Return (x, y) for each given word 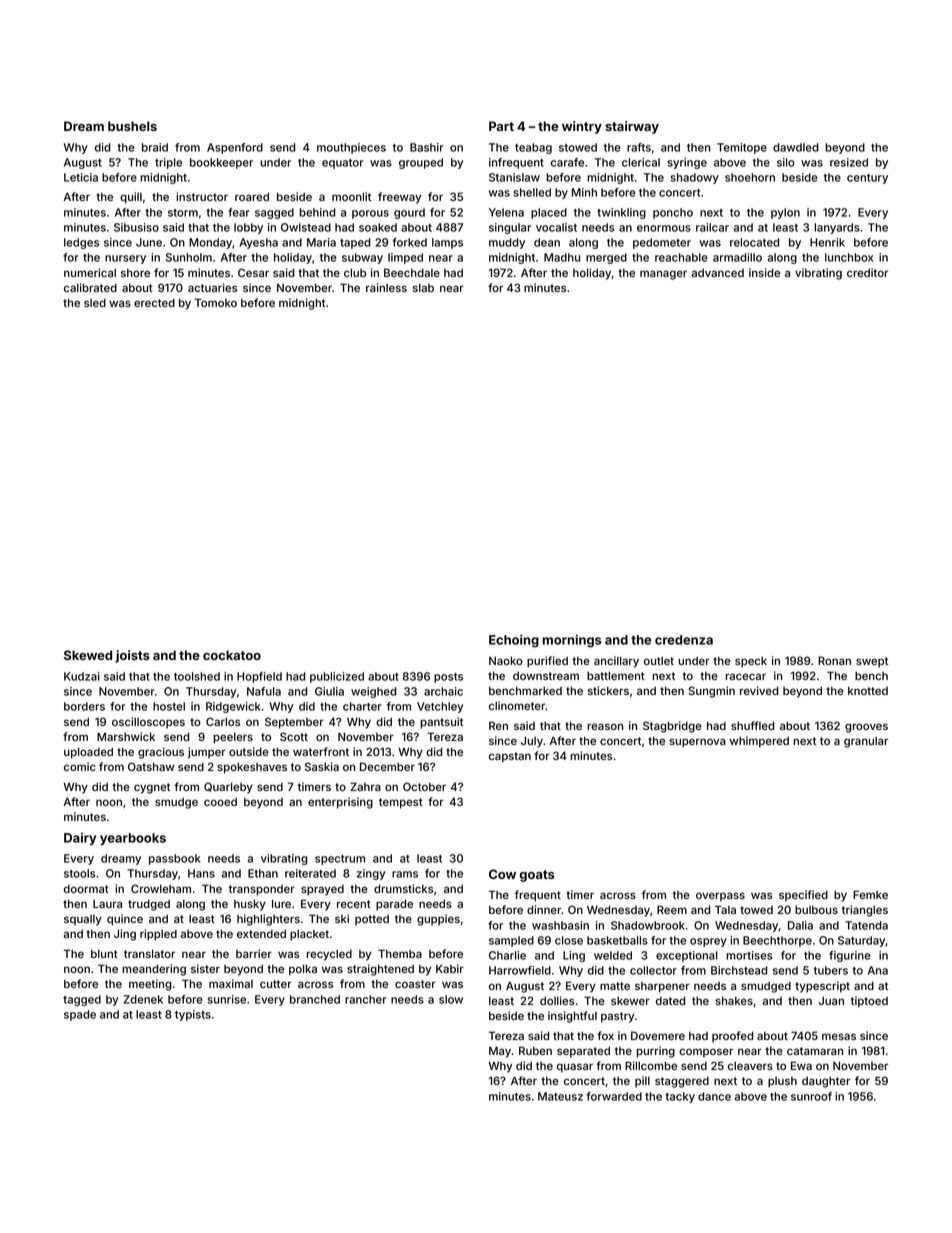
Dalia (800, 925)
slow (451, 999)
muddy (507, 243)
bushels (132, 126)
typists (193, 1015)
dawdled (795, 147)
